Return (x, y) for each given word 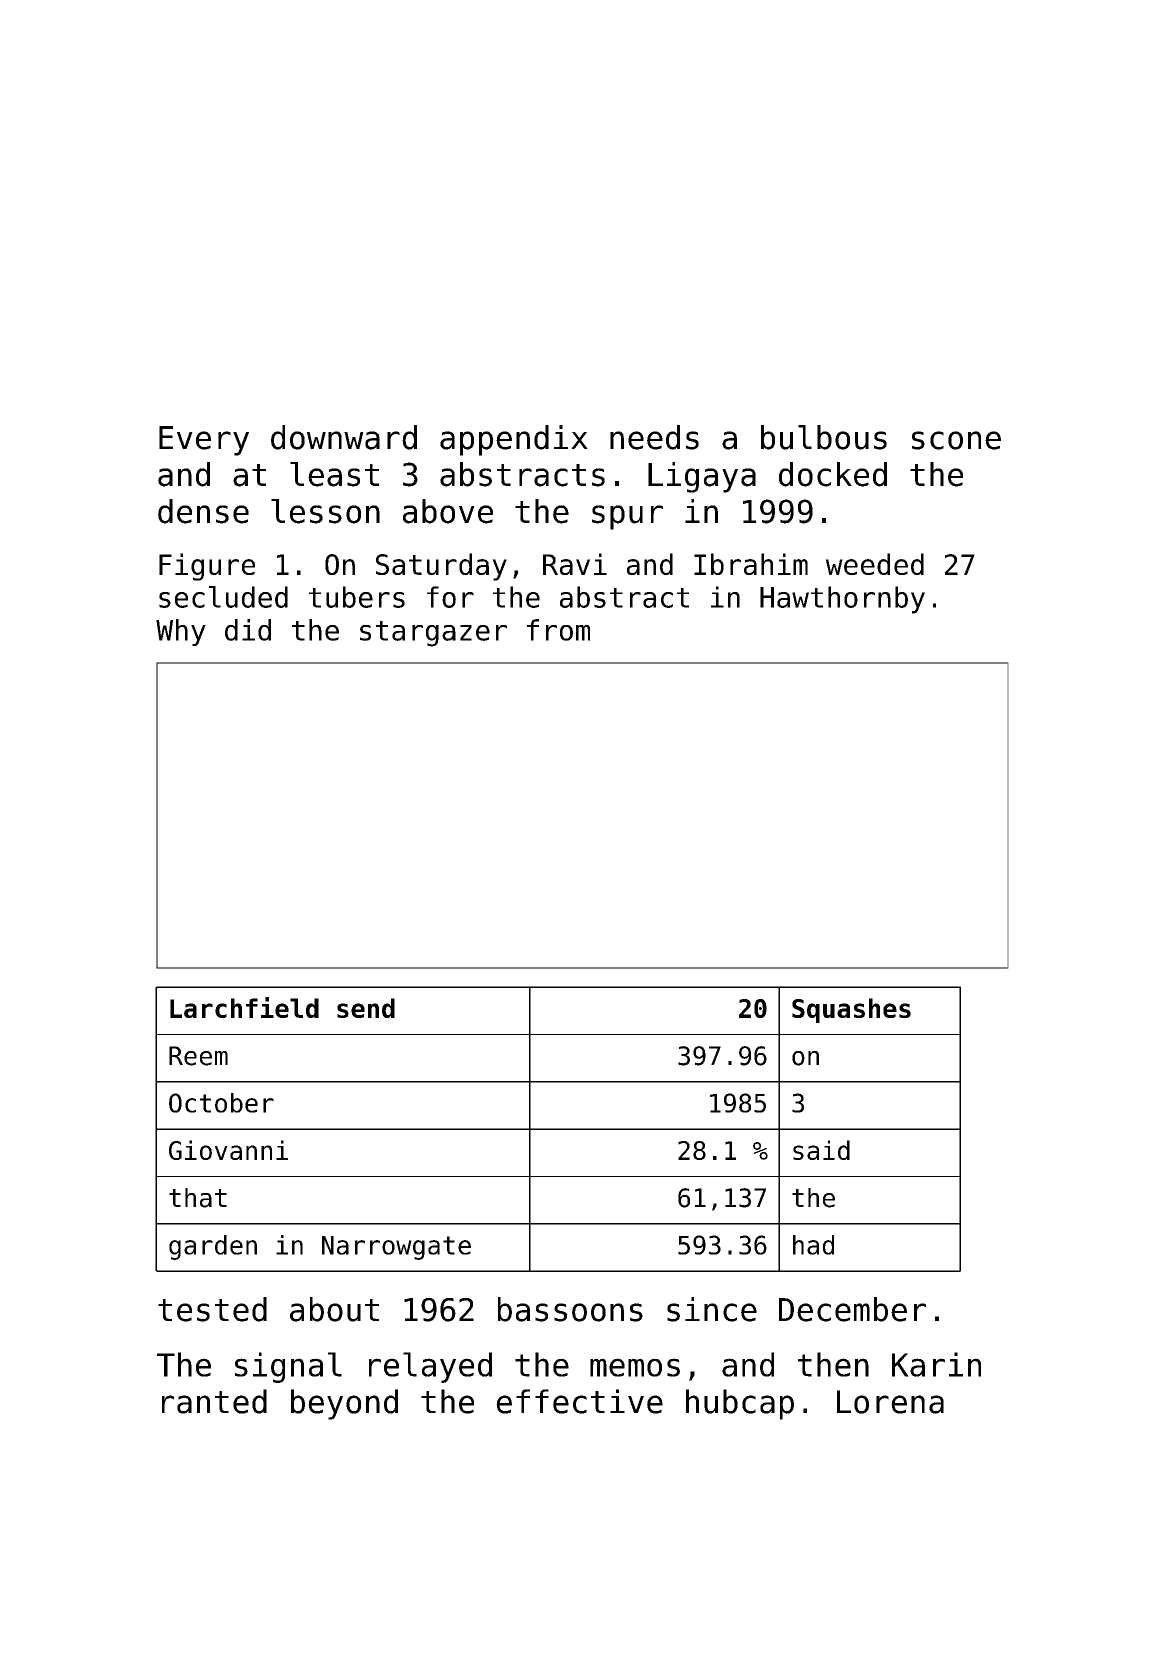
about (334, 1309)
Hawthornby (842, 600)
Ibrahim (751, 564)
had (813, 1245)
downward (344, 437)
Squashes (851, 1010)
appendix (514, 440)
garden (213, 1247)
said (821, 1150)
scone (956, 440)
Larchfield (244, 1007)
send (366, 1008)
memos (635, 1367)
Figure (207, 567)
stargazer (433, 634)
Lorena (890, 1402)
